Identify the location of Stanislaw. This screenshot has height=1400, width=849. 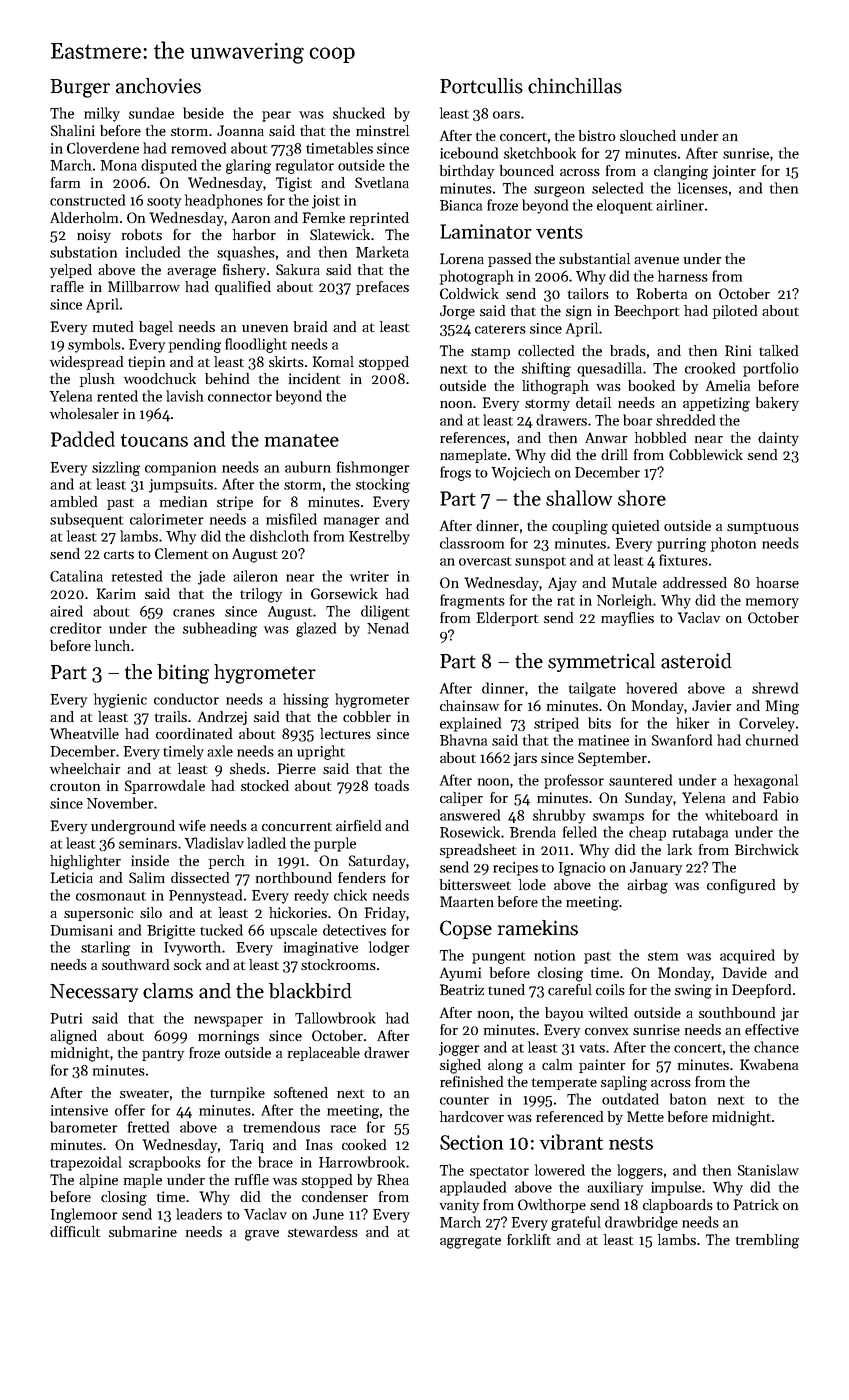
(768, 1170).
